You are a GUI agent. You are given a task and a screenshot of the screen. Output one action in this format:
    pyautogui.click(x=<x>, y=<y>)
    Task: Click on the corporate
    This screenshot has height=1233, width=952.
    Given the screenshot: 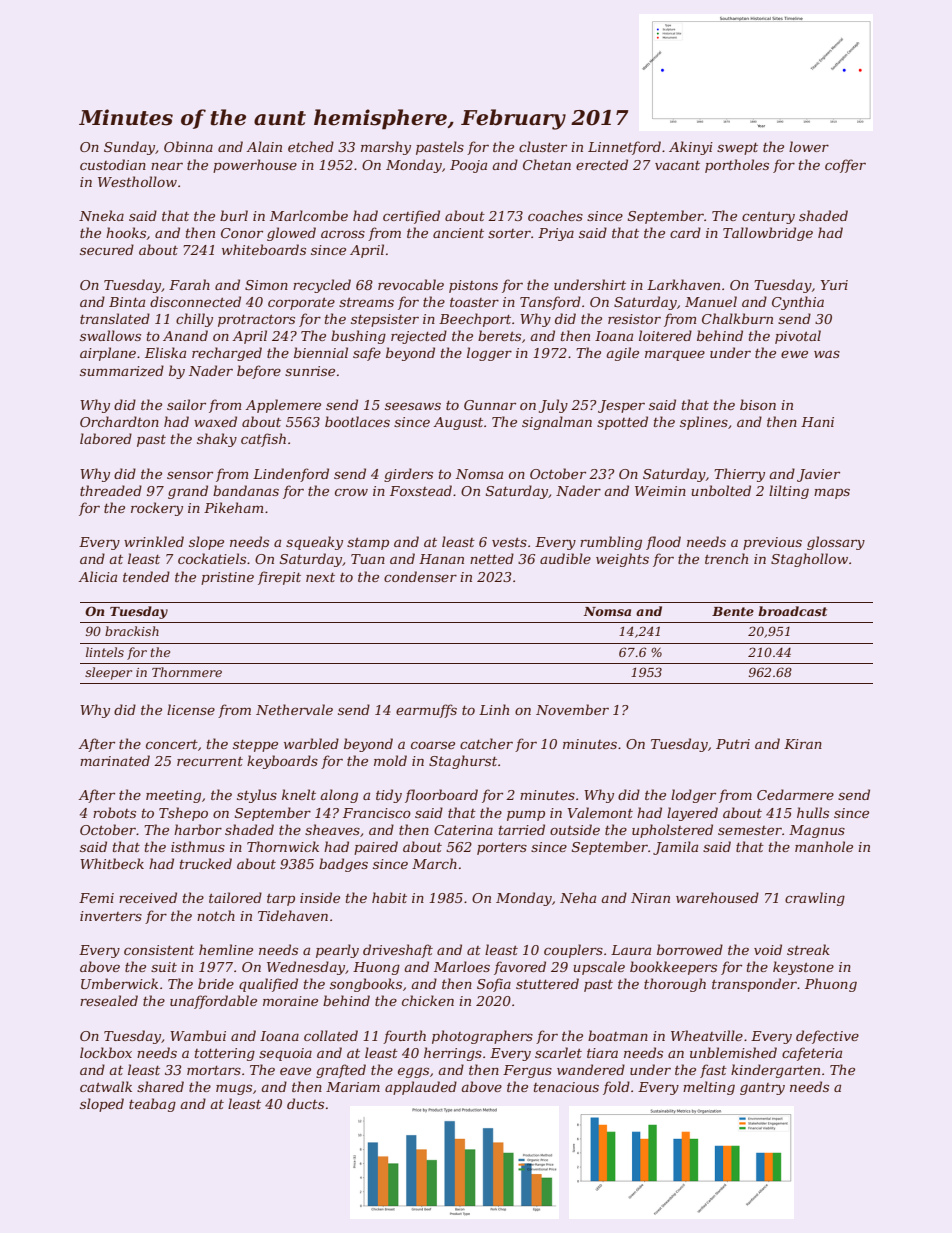 What is the action you would take?
    pyautogui.click(x=301, y=304)
